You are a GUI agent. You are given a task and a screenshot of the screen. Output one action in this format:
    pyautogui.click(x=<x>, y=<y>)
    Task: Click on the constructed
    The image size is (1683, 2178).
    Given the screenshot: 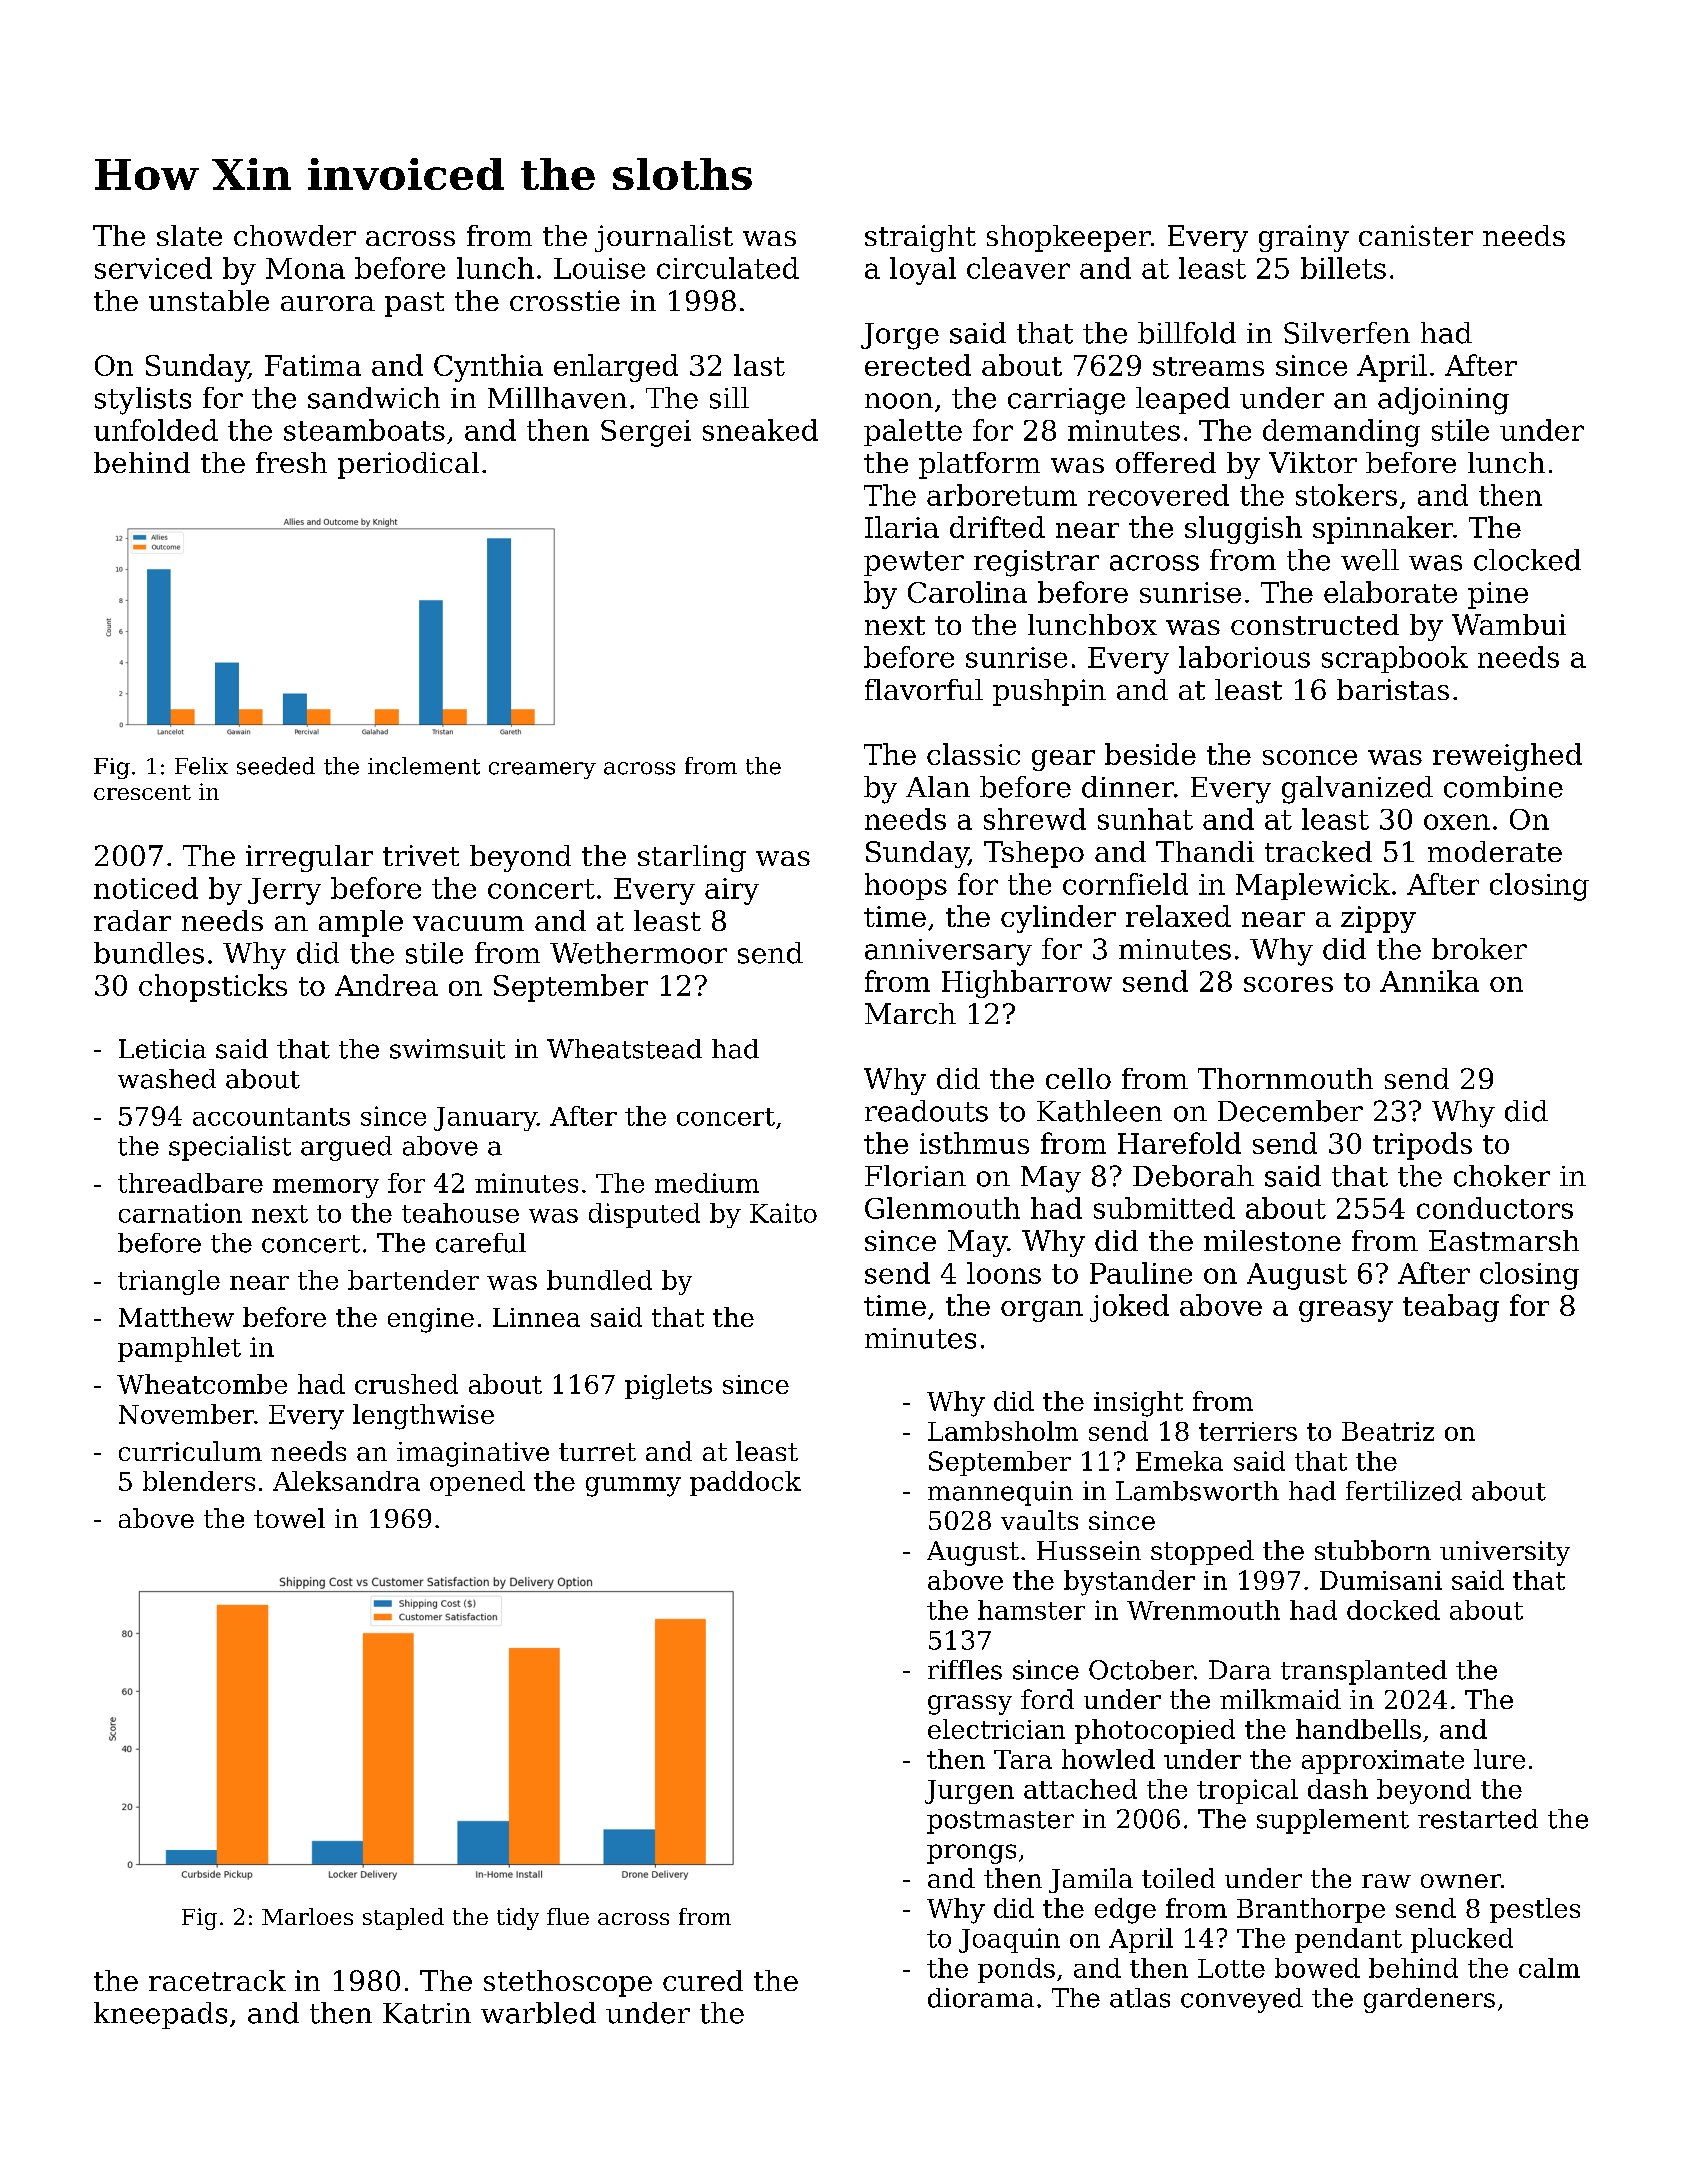 What is the action you would take?
    pyautogui.click(x=1315, y=624)
